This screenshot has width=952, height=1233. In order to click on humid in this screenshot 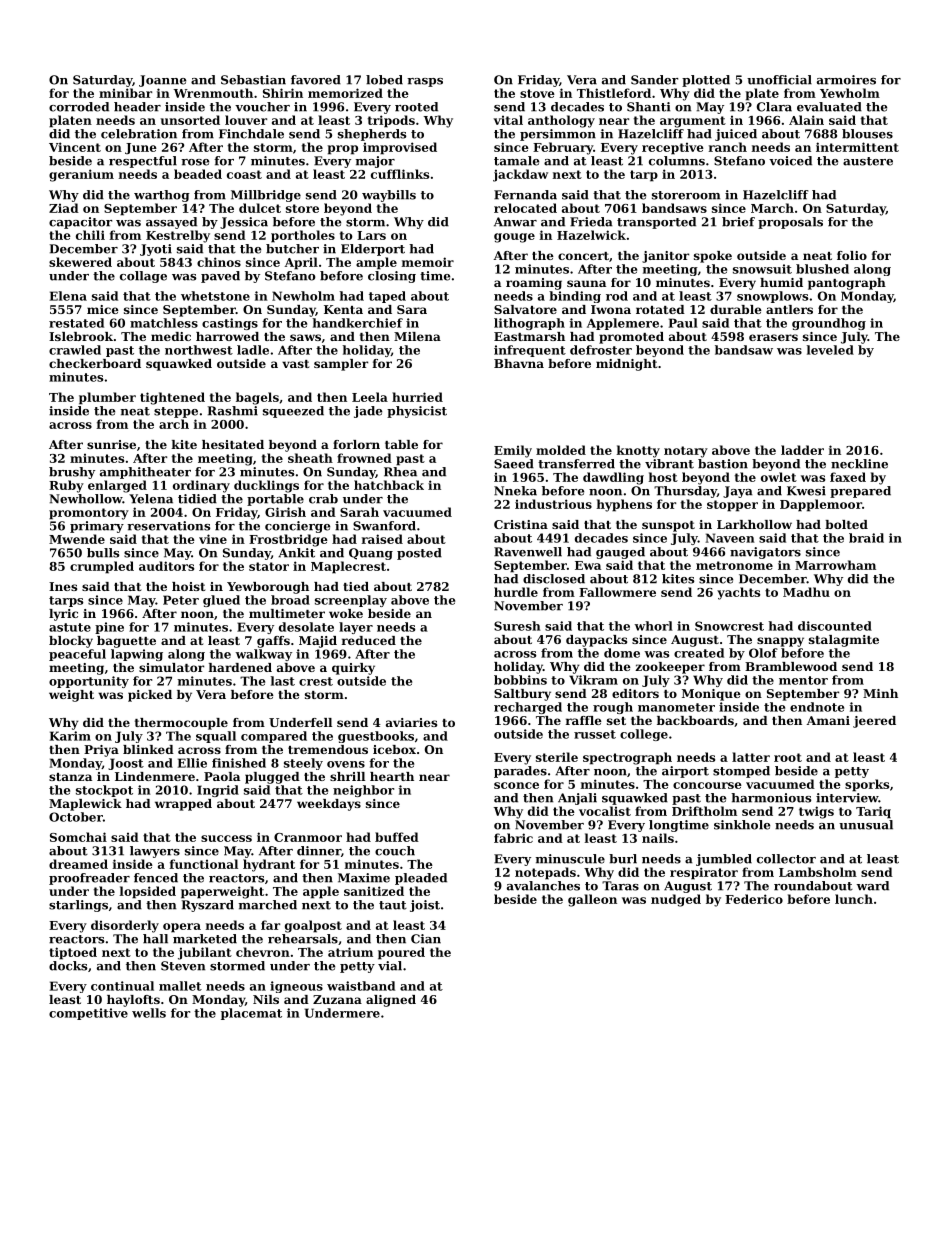, I will do `click(781, 282)`.
